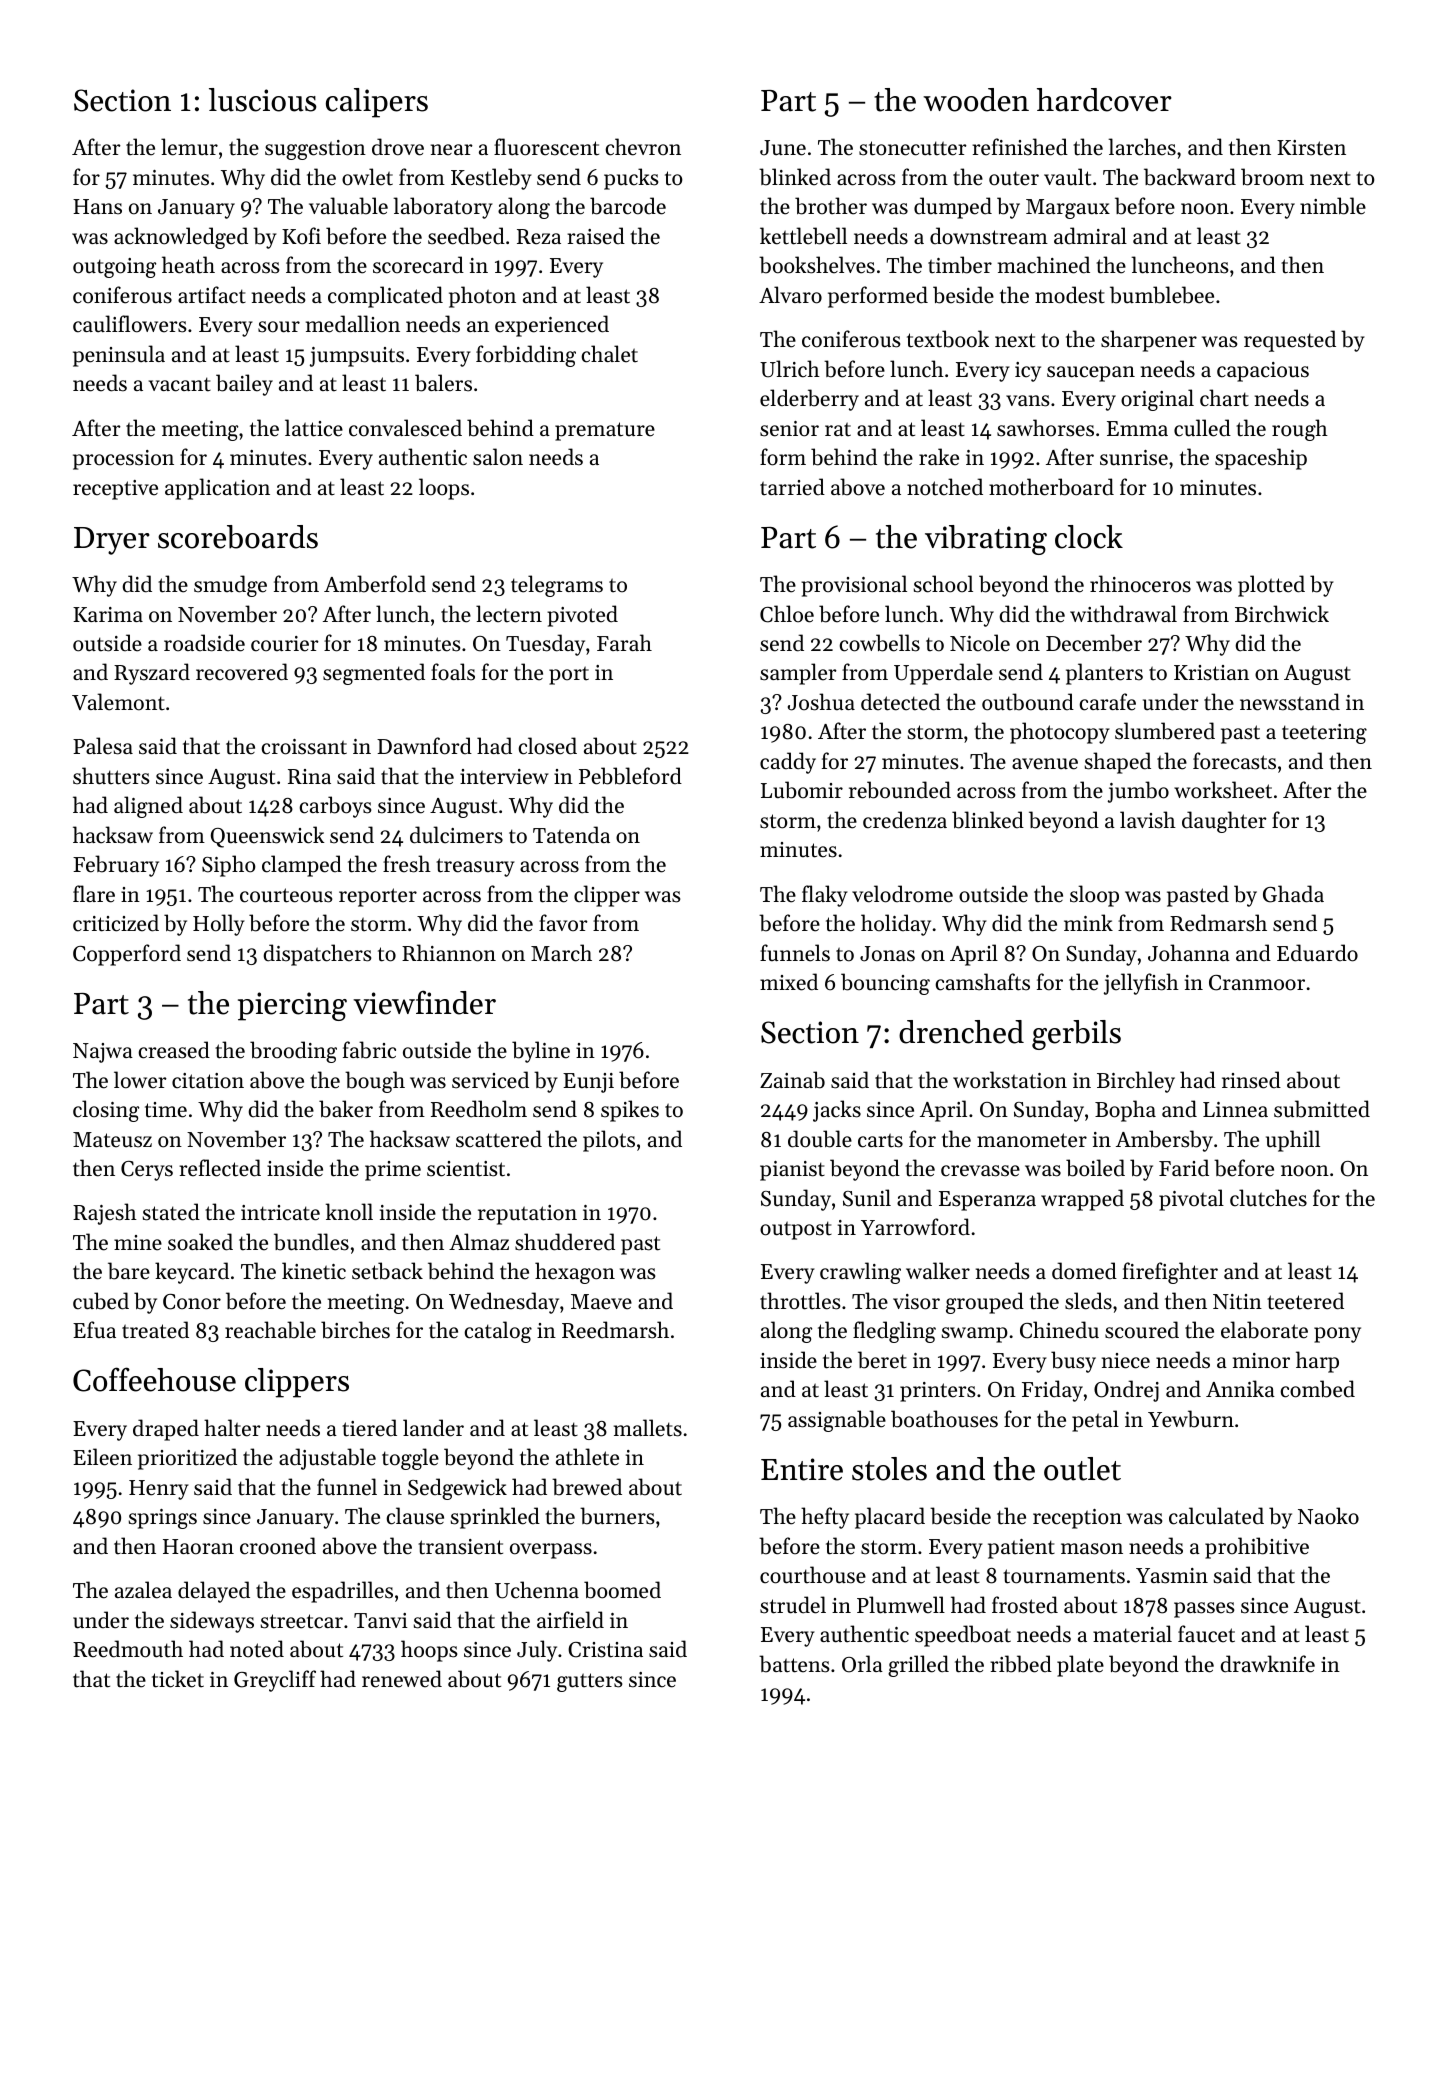  What do you see at coordinates (418, 265) in the screenshot?
I see `scorecard` at bounding box center [418, 265].
